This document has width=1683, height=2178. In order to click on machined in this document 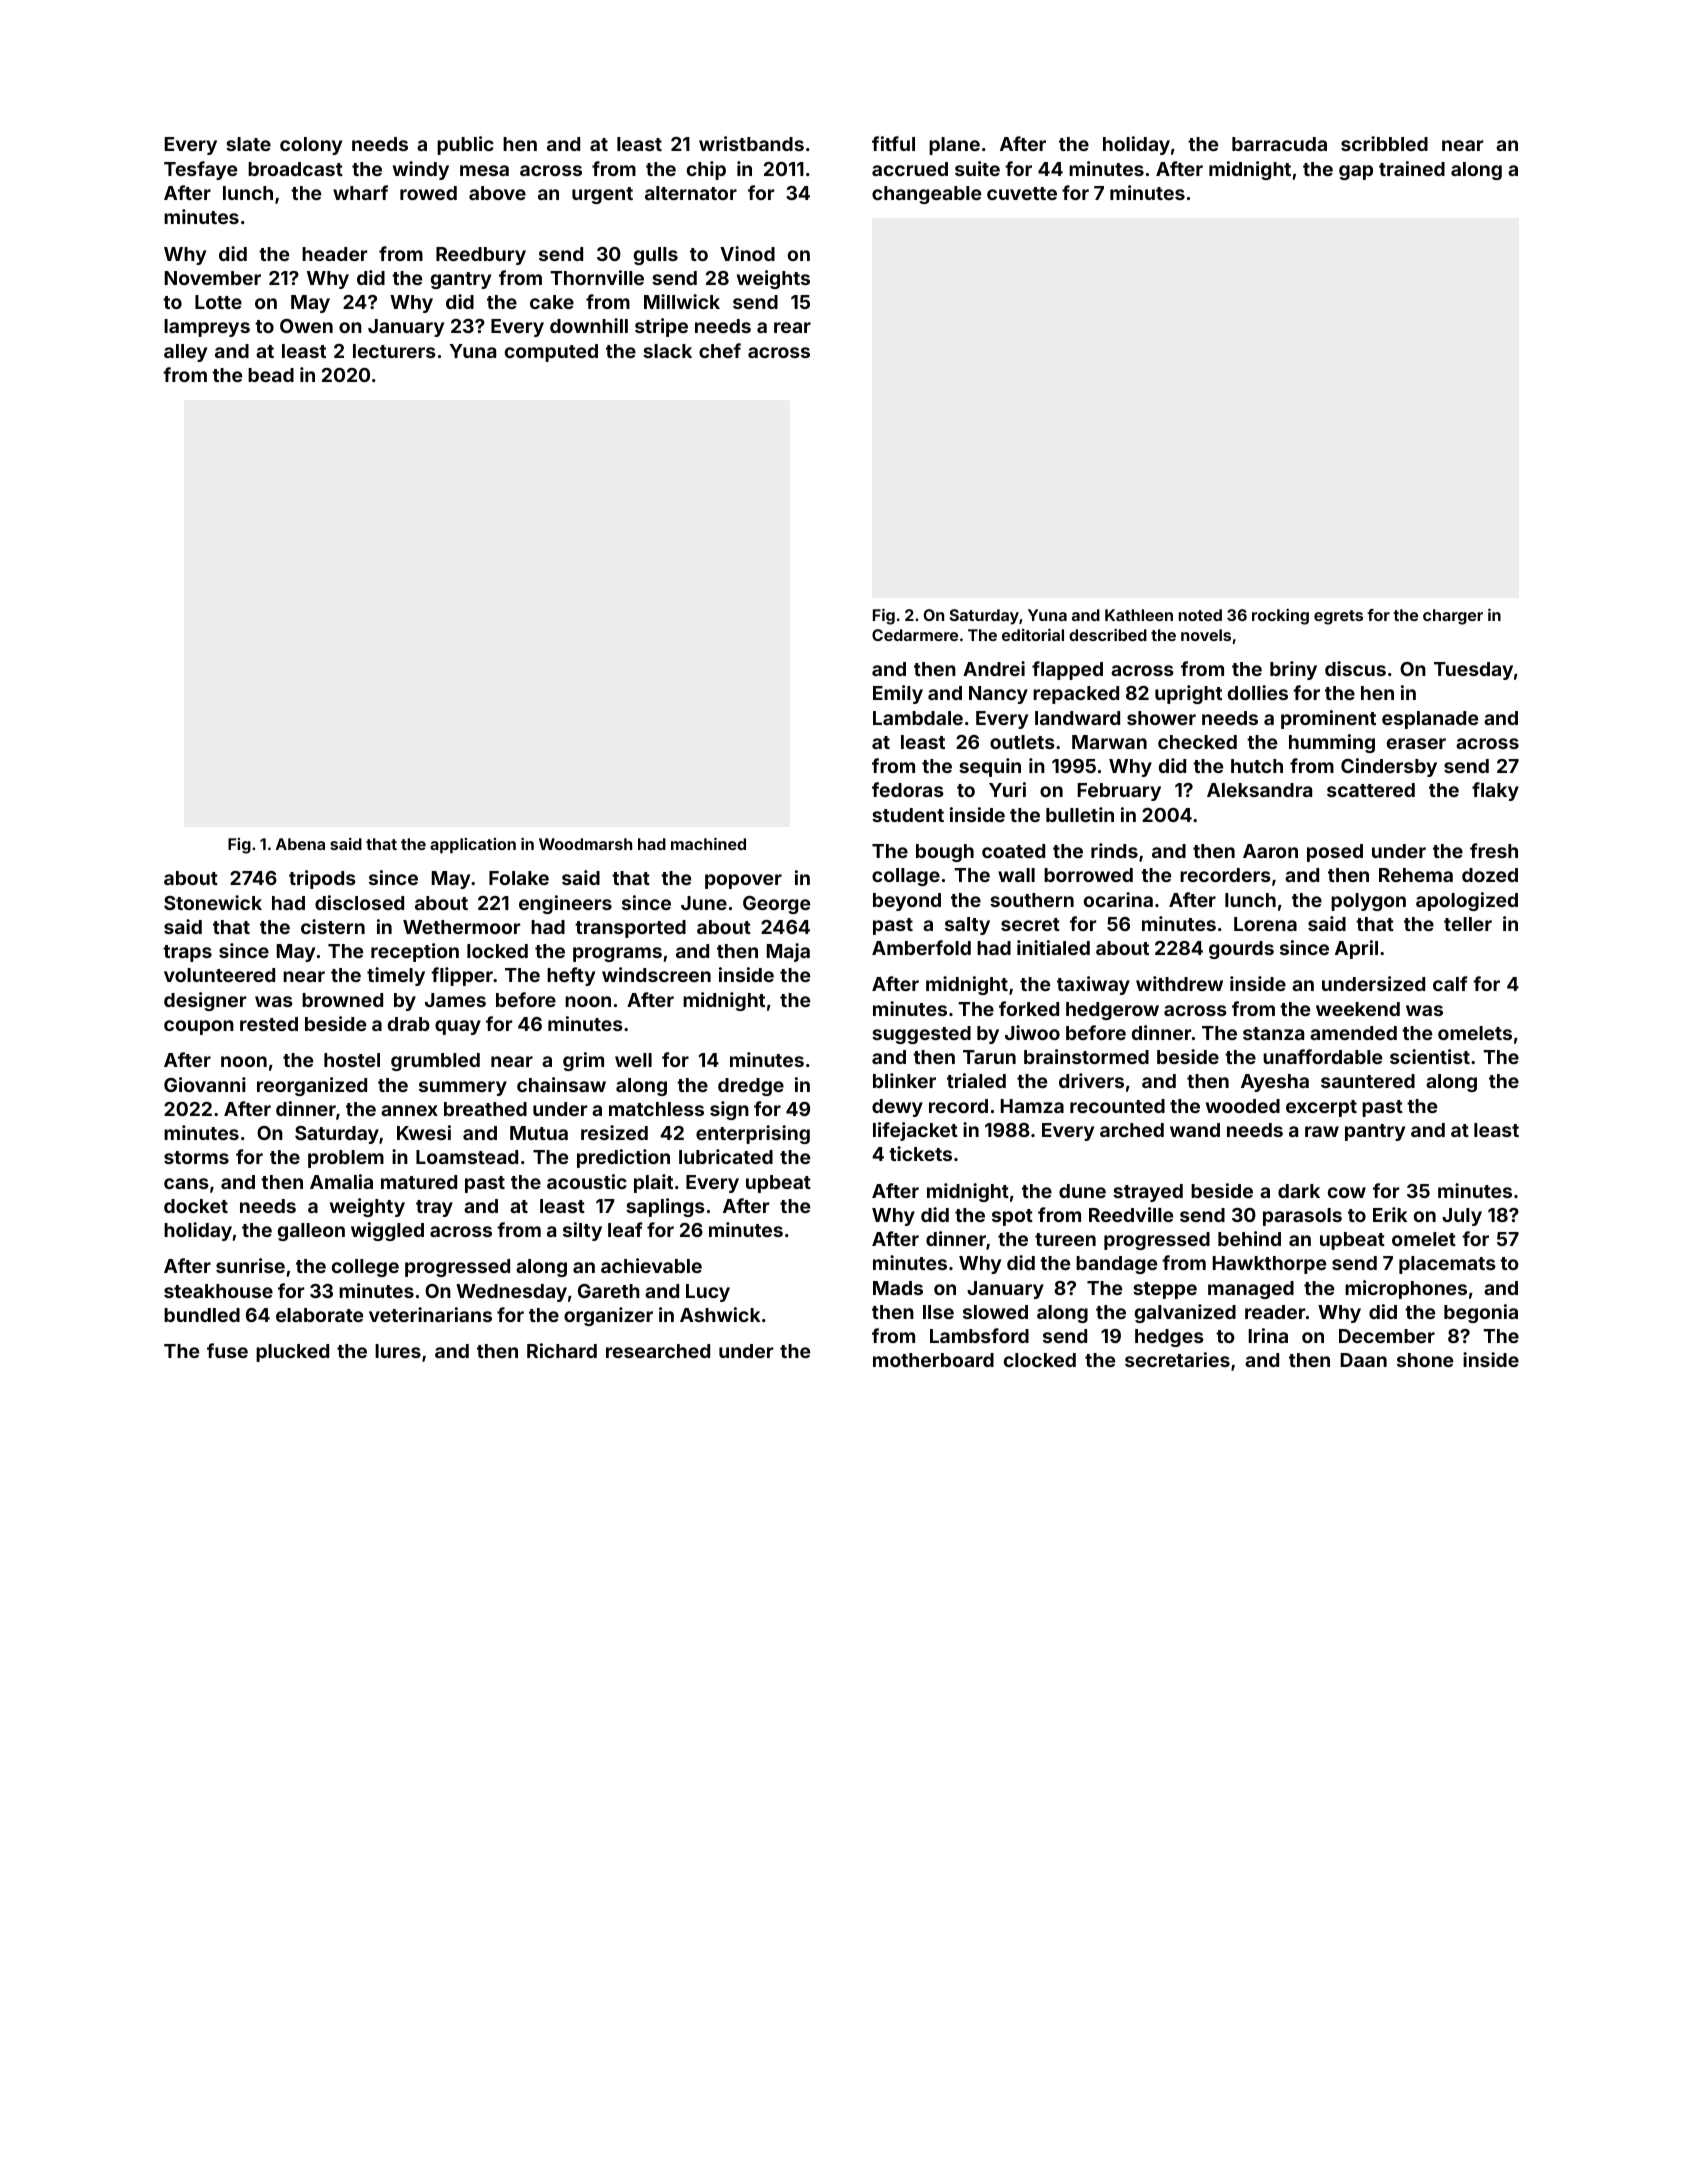, I will do `click(708, 844)`.
